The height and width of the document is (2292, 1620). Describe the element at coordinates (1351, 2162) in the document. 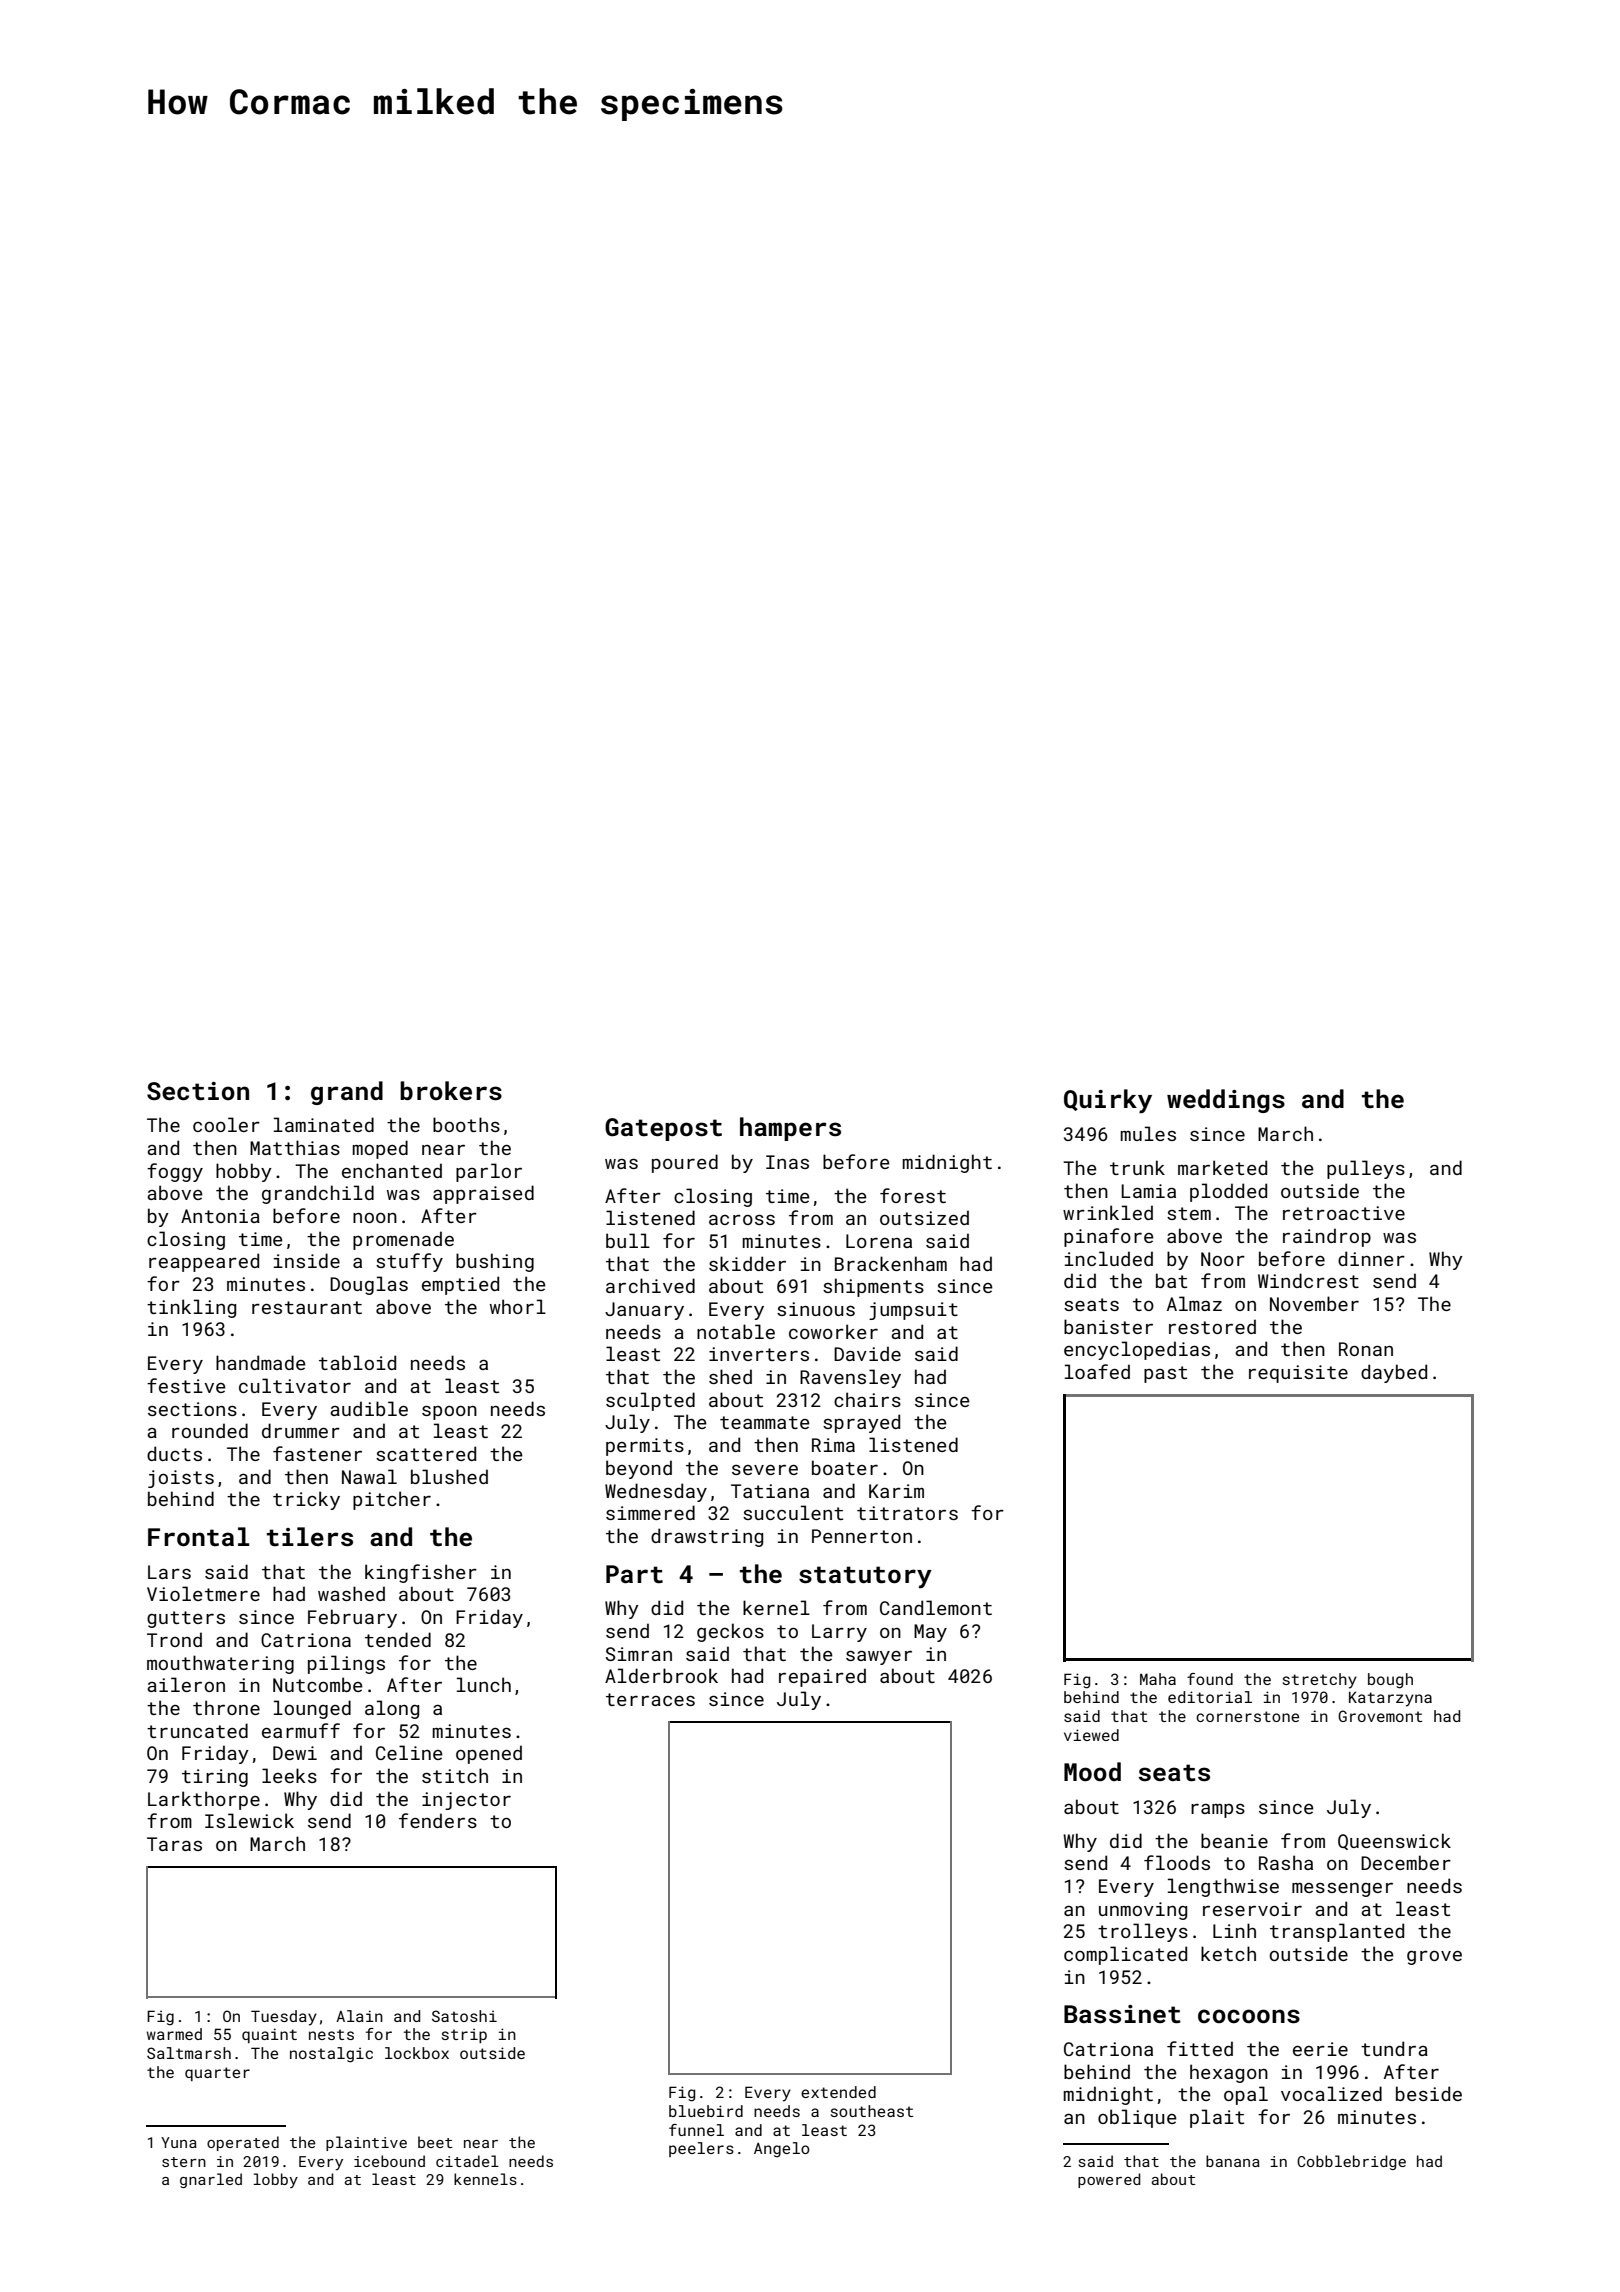

I see `Cobblebridge` at that location.
